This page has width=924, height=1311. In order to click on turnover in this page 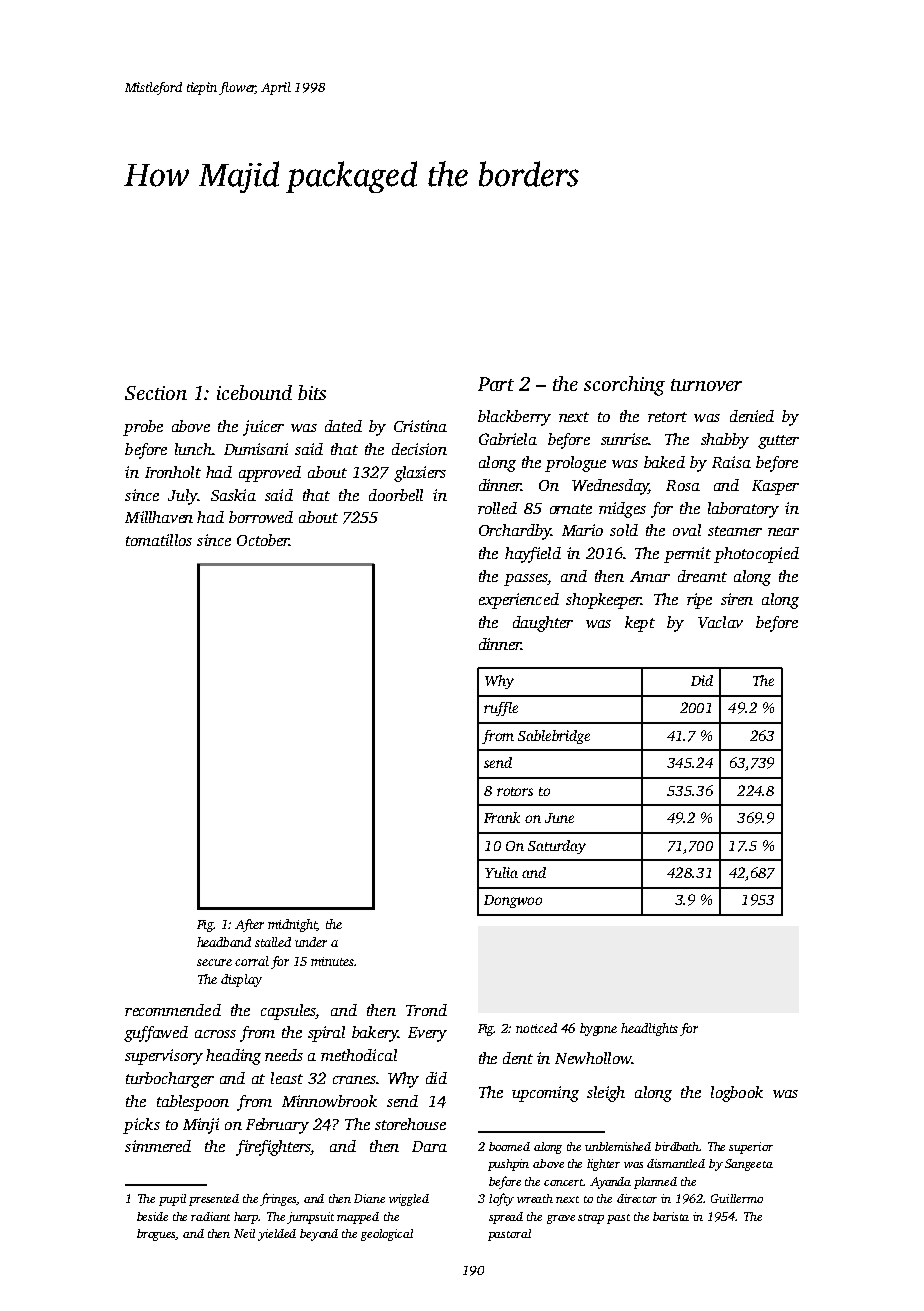, I will do `click(706, 385)`.
